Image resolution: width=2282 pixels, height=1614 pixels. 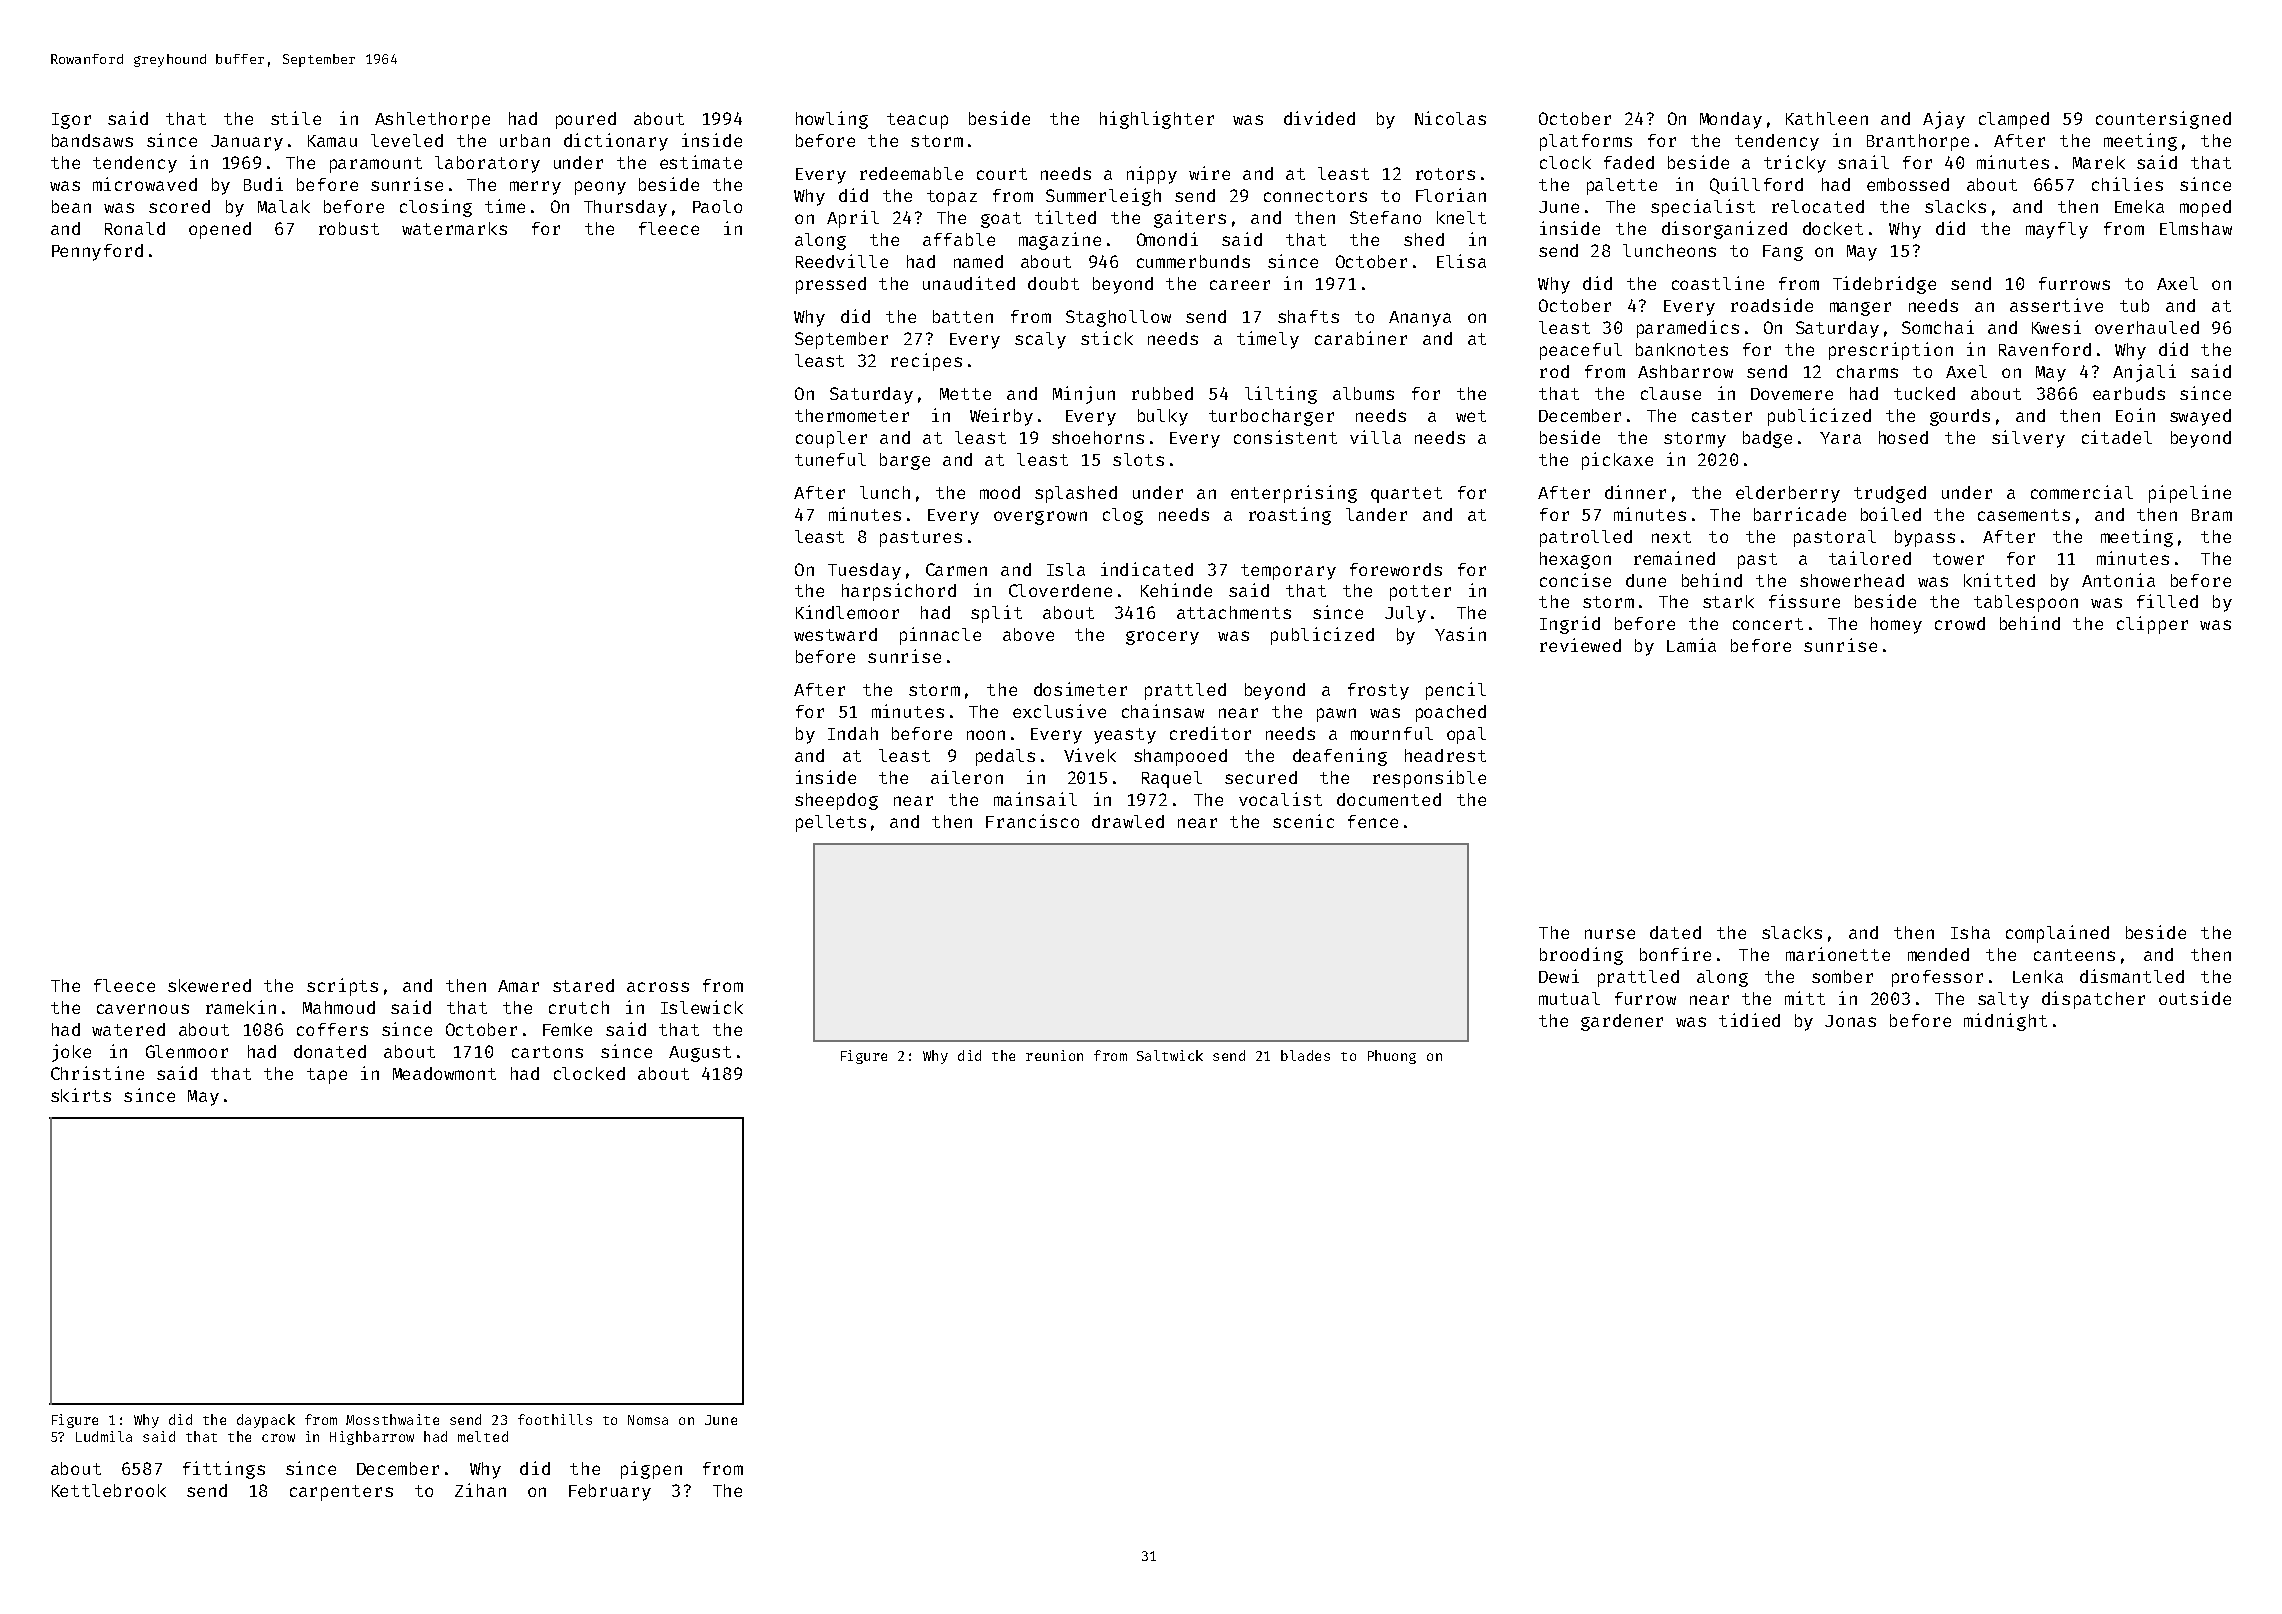 I want to click on cummerbunds, so click(x=1193, y=261).
